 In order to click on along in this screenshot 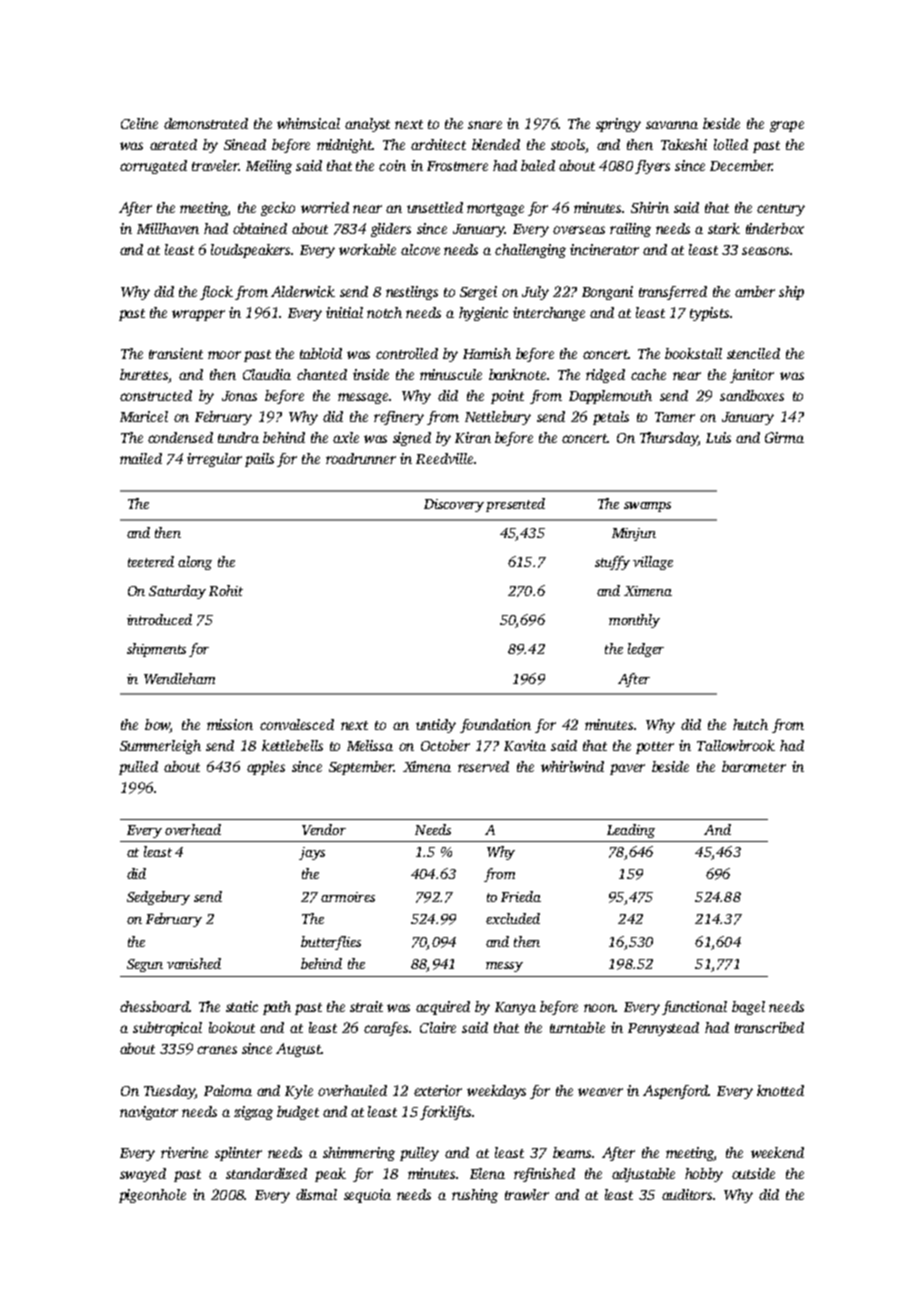, I will do `click(195, 563)`.
